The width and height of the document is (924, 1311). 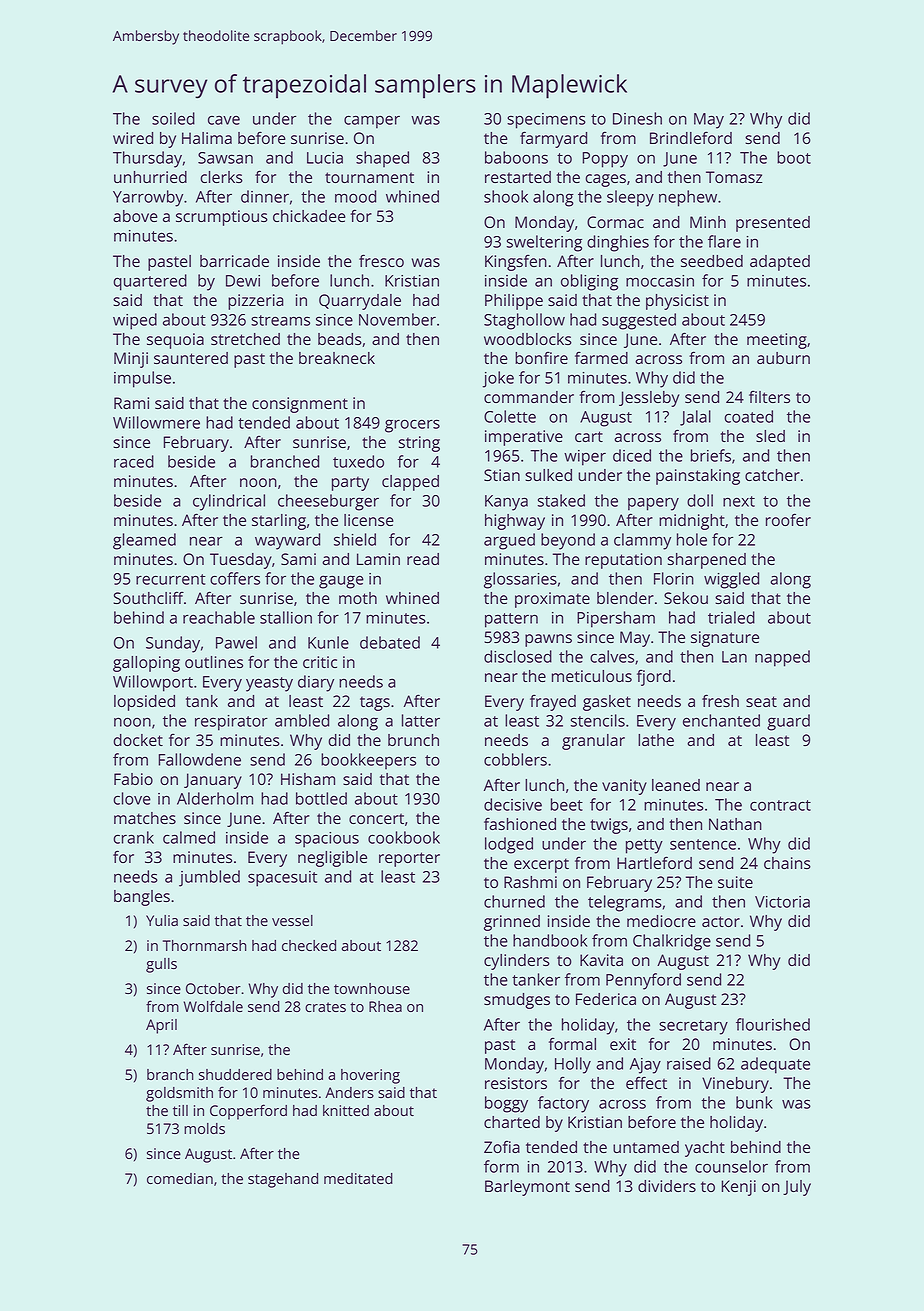 I want to click on sled, so click(x=770, y=436).
